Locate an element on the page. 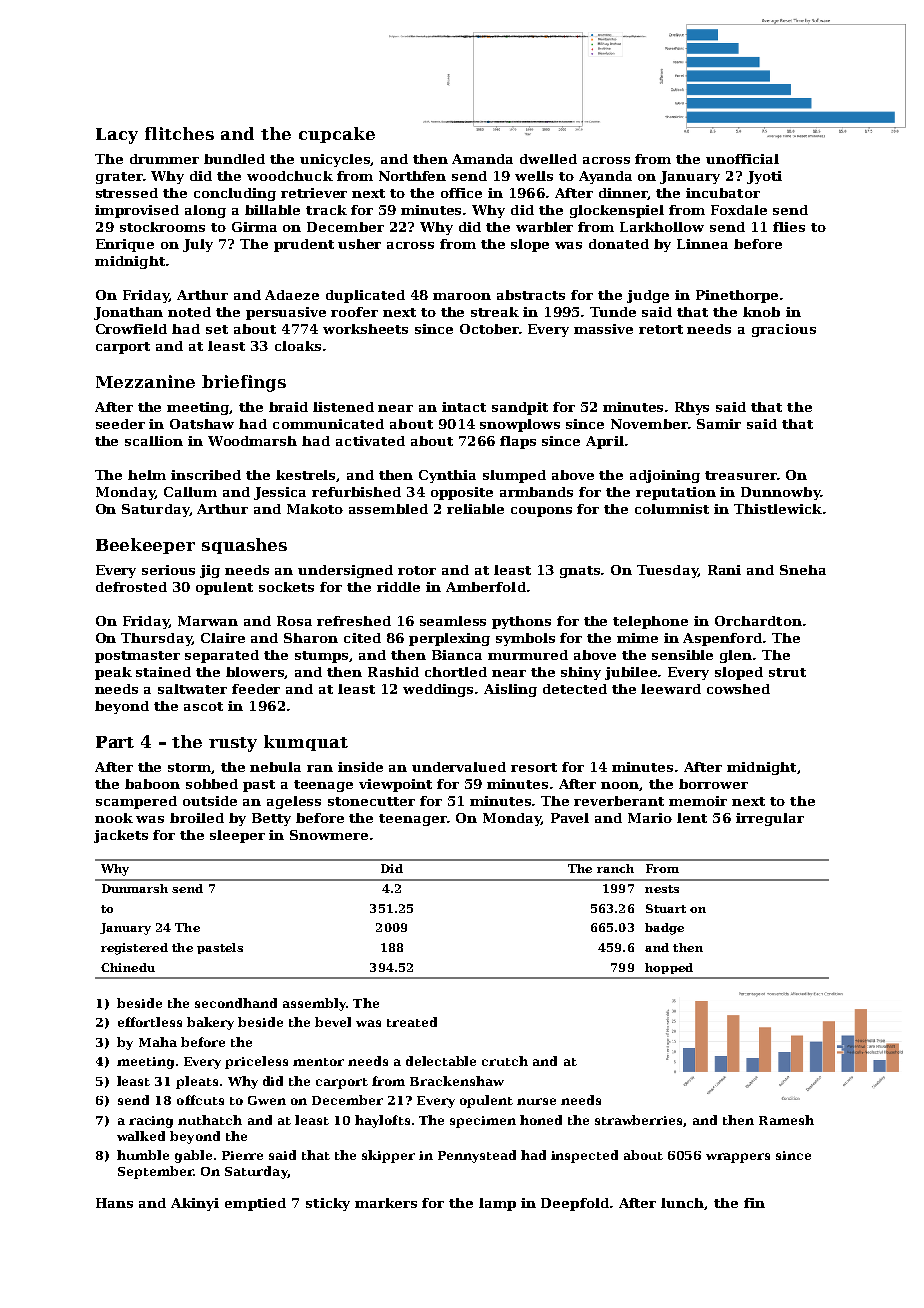 The image size is (924, 1308). borrower is located at coordinates (713, 784).
